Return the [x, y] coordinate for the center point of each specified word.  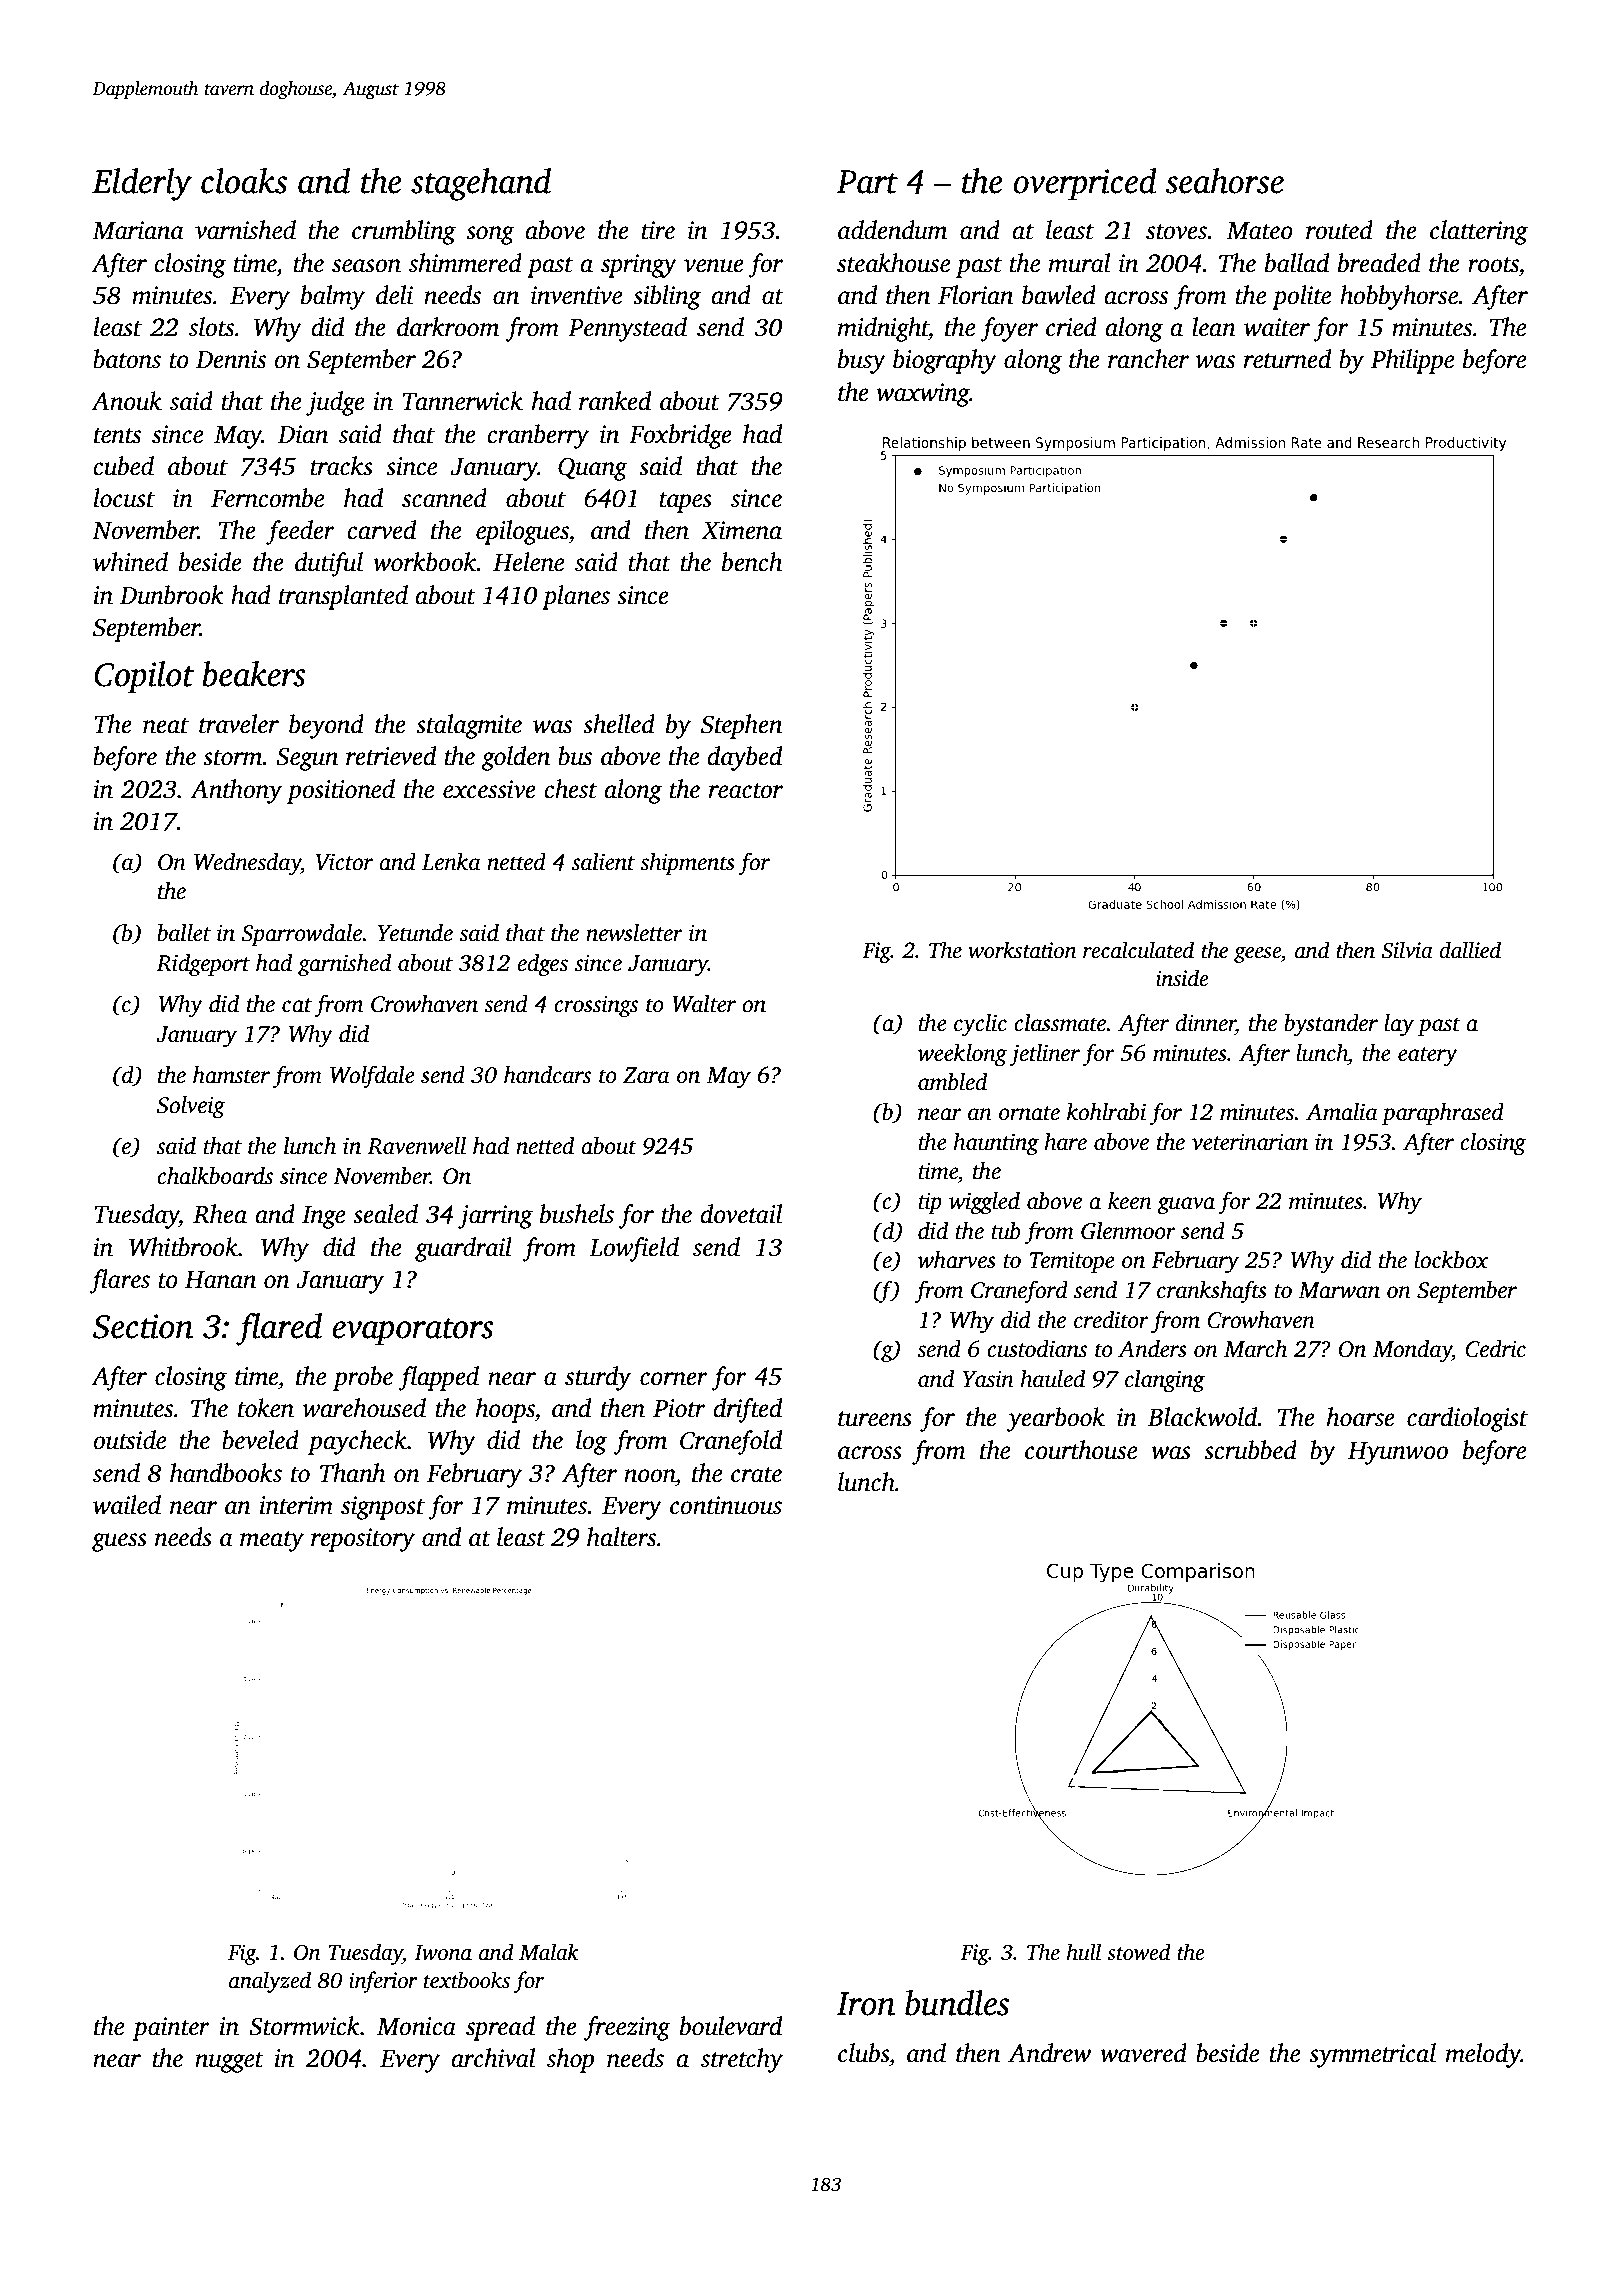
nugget [229, 2062]
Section [143, 1326]
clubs [863, 2053]
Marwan [1339, 1290]
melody [1483, 2055]
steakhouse [893, 263]
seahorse [1224, 181]
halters [621, 1537]
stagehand [481, 184]
